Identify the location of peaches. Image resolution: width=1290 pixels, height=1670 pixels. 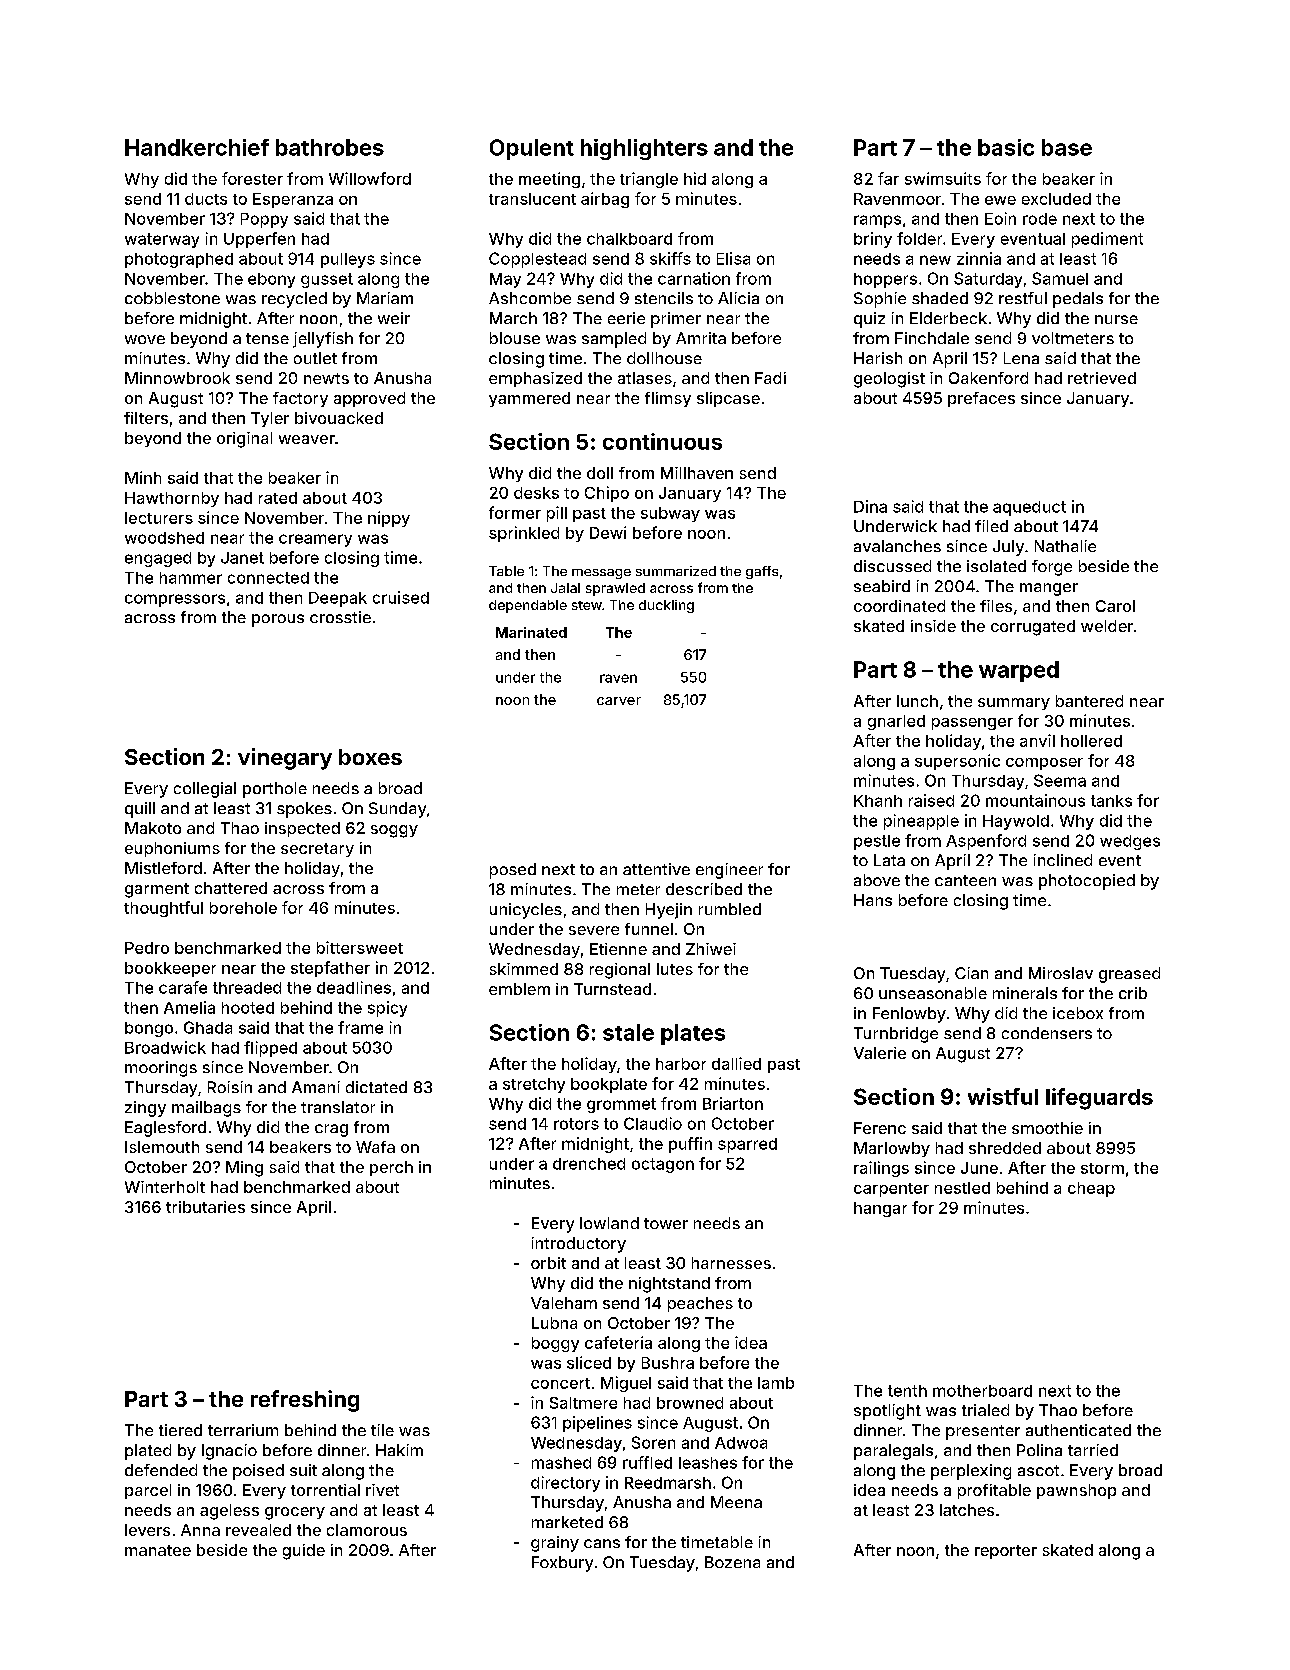
(700, 1304).
